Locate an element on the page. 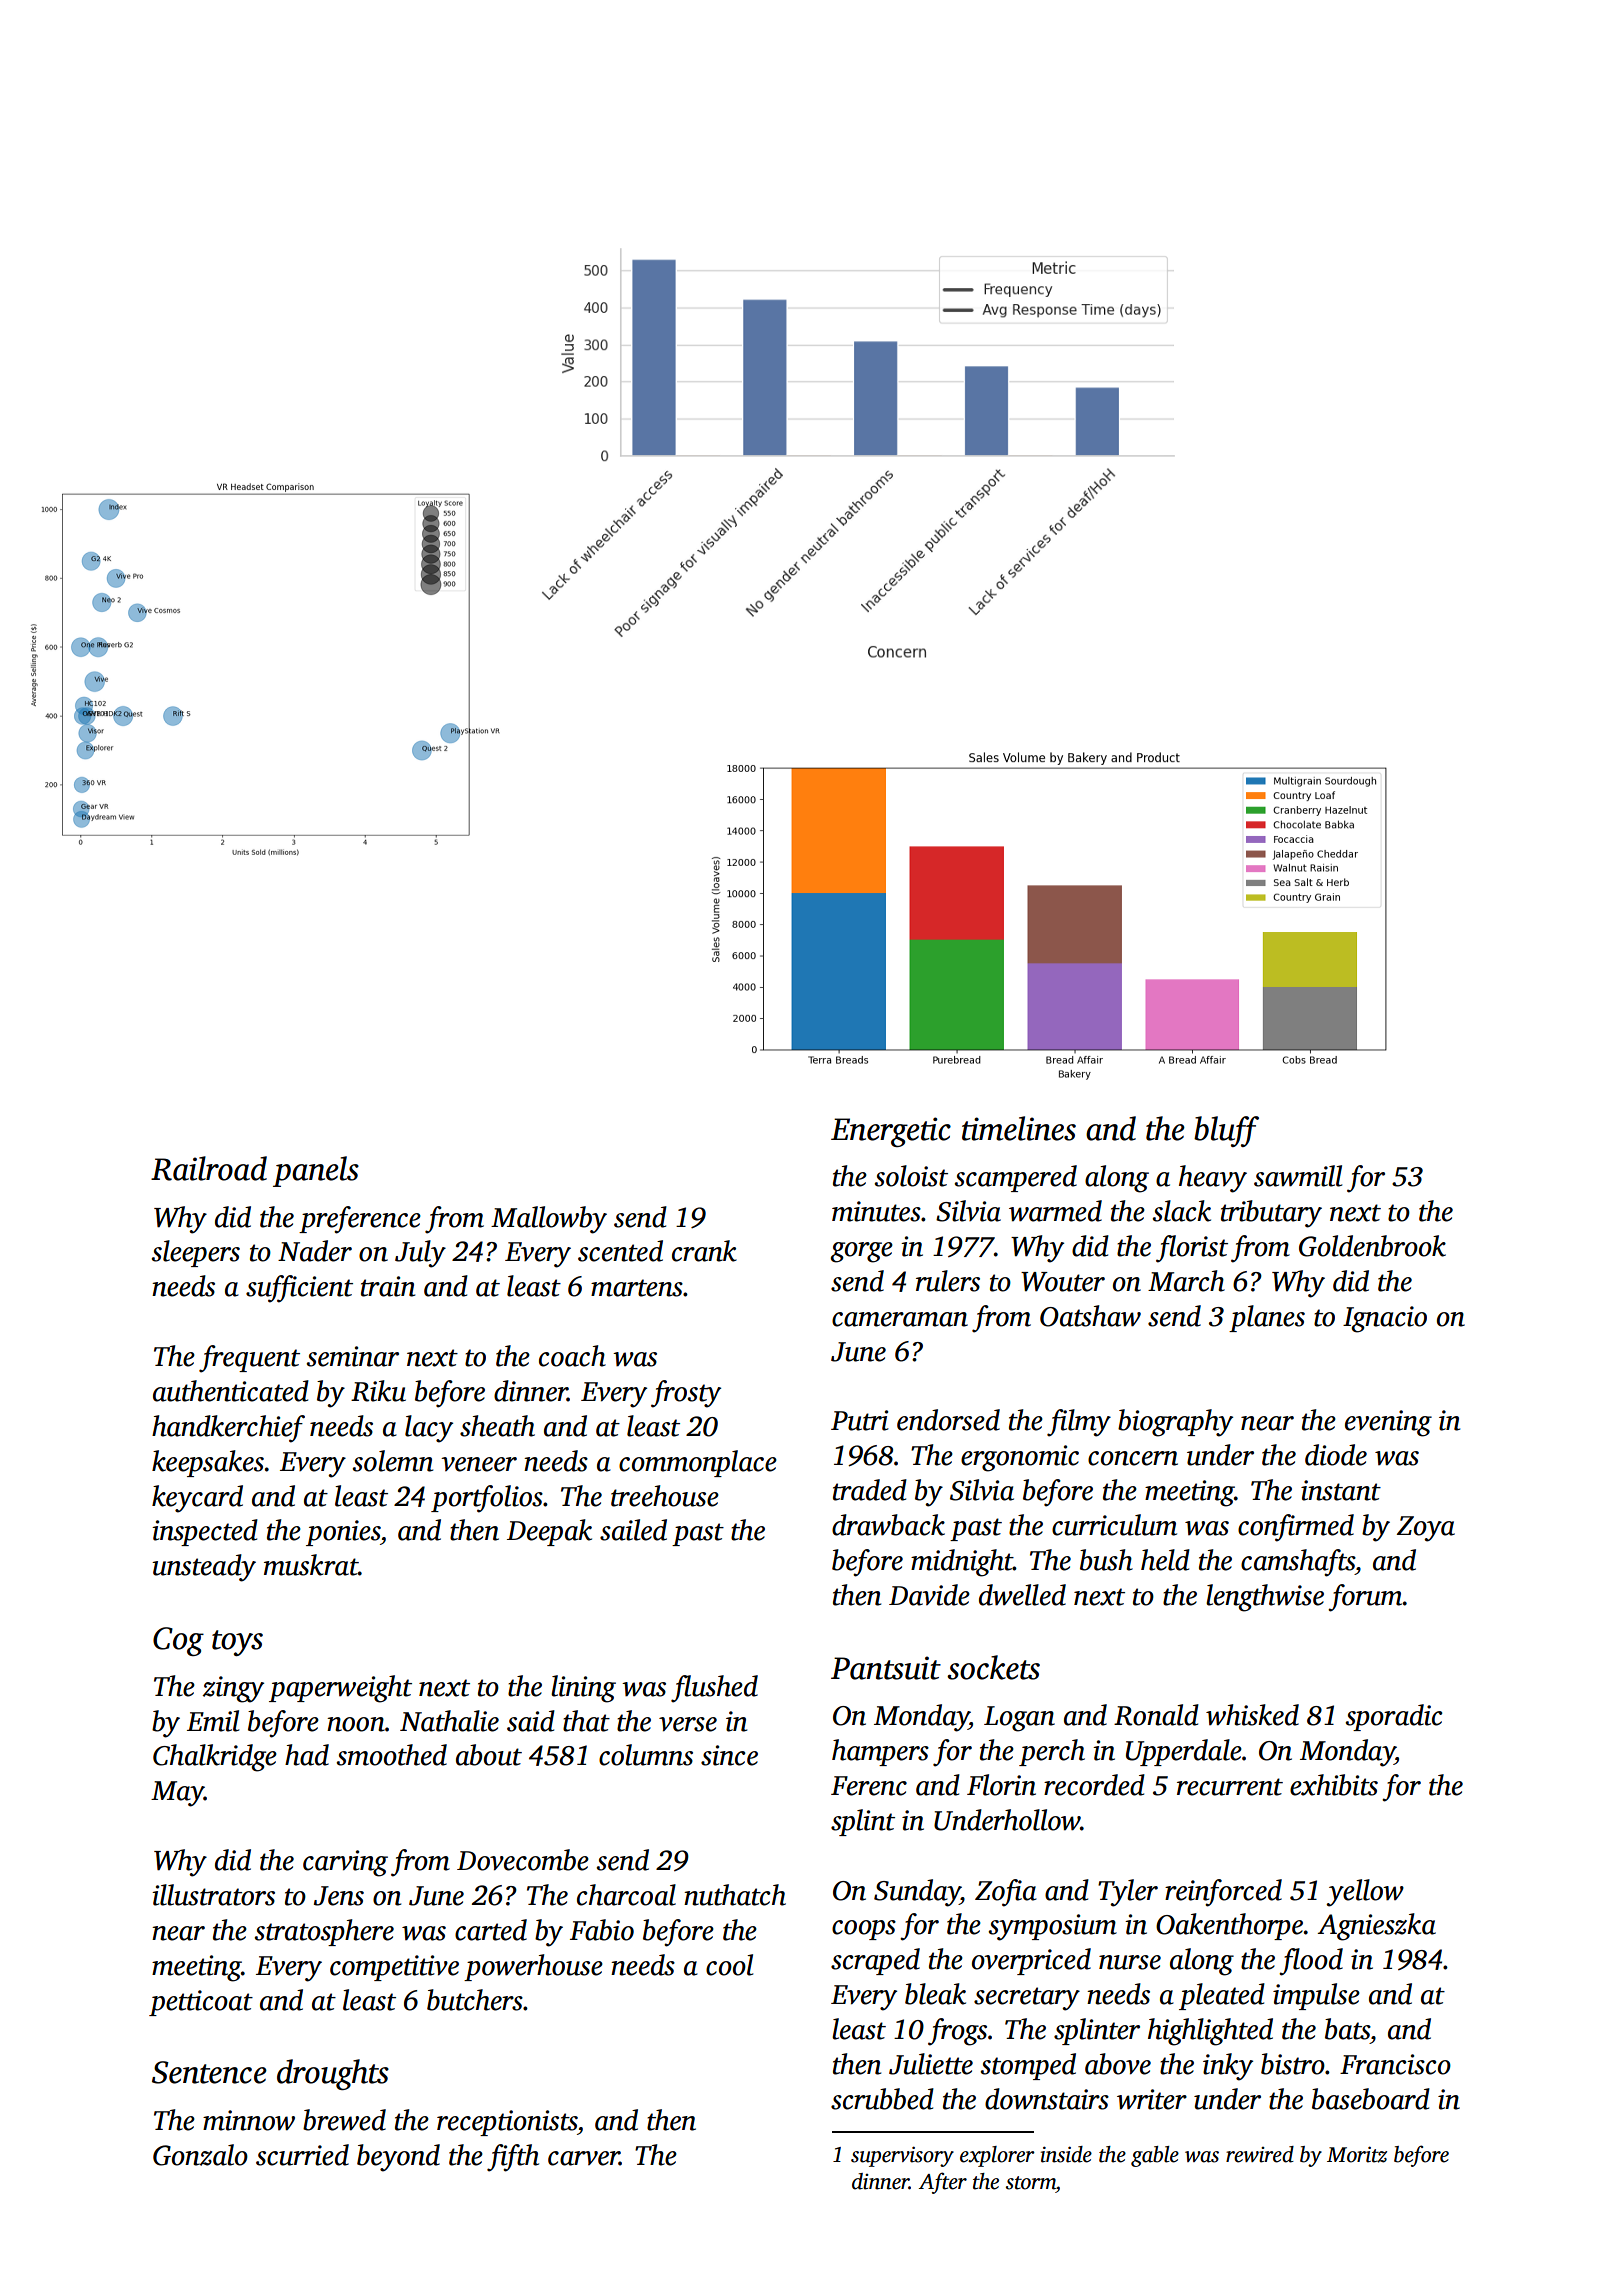 This page has height=2292, width=1620. Moritz is located at coordinates (1357, 2154).
